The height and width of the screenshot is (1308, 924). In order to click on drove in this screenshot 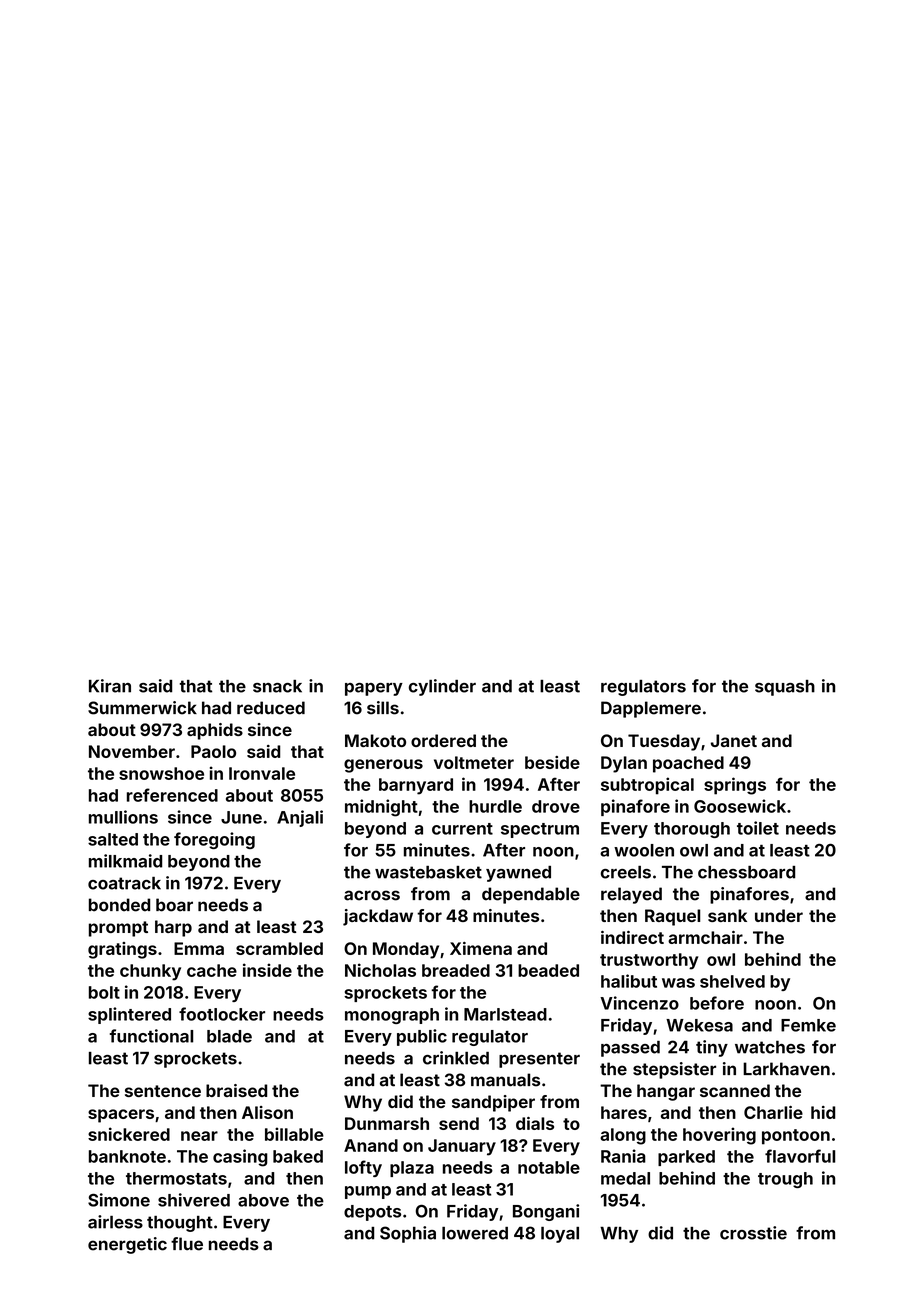, I will do `click(556, 806)`.
